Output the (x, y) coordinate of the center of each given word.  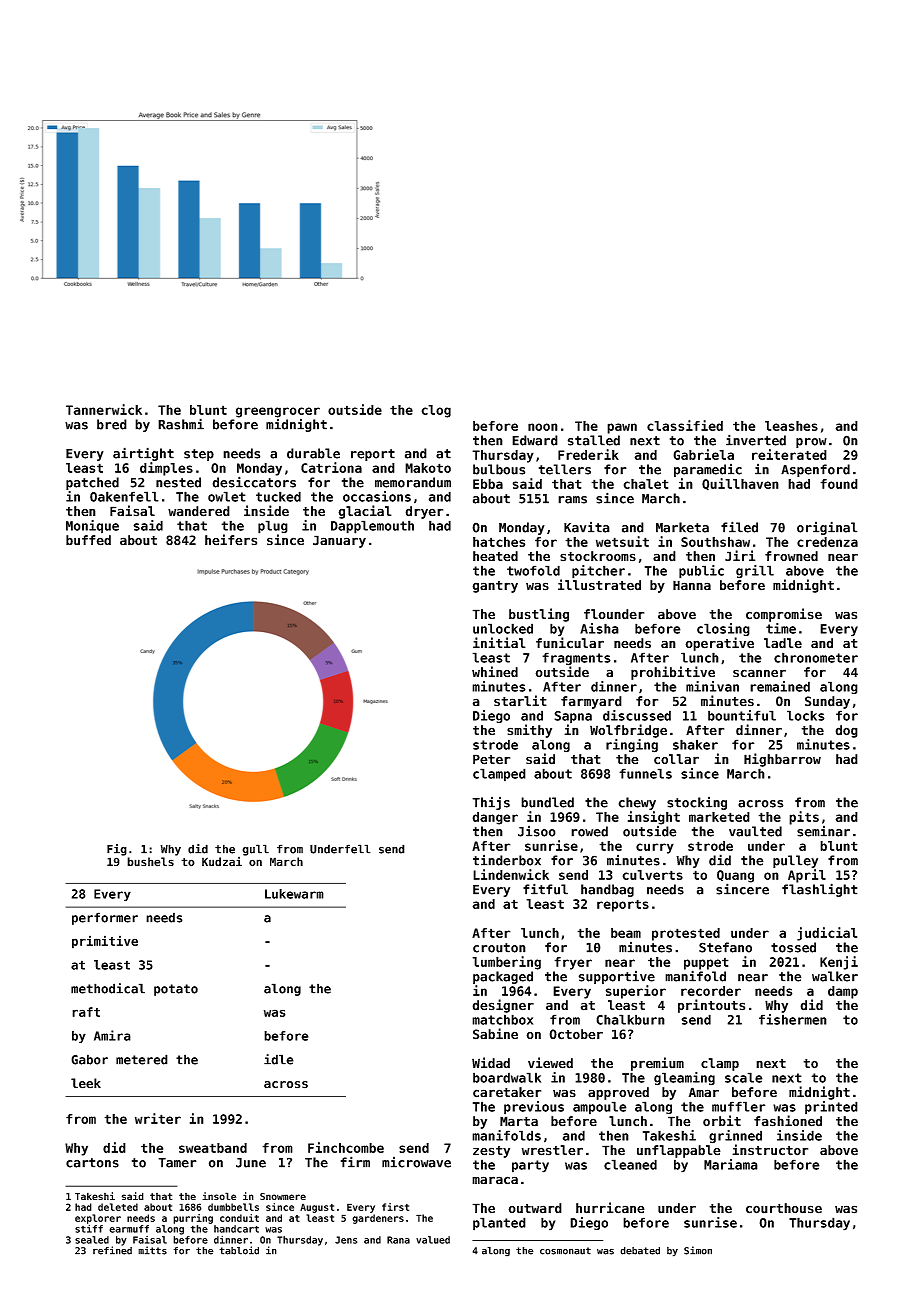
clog (436, 411)
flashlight (820, 890)
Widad (491, 1063)
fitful (545, 889)
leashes (791, 426)
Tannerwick (104, 409)
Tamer (177, 1163)
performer (105, 918)
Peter (491, 759)
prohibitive (673, 673)
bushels (150, 862)
